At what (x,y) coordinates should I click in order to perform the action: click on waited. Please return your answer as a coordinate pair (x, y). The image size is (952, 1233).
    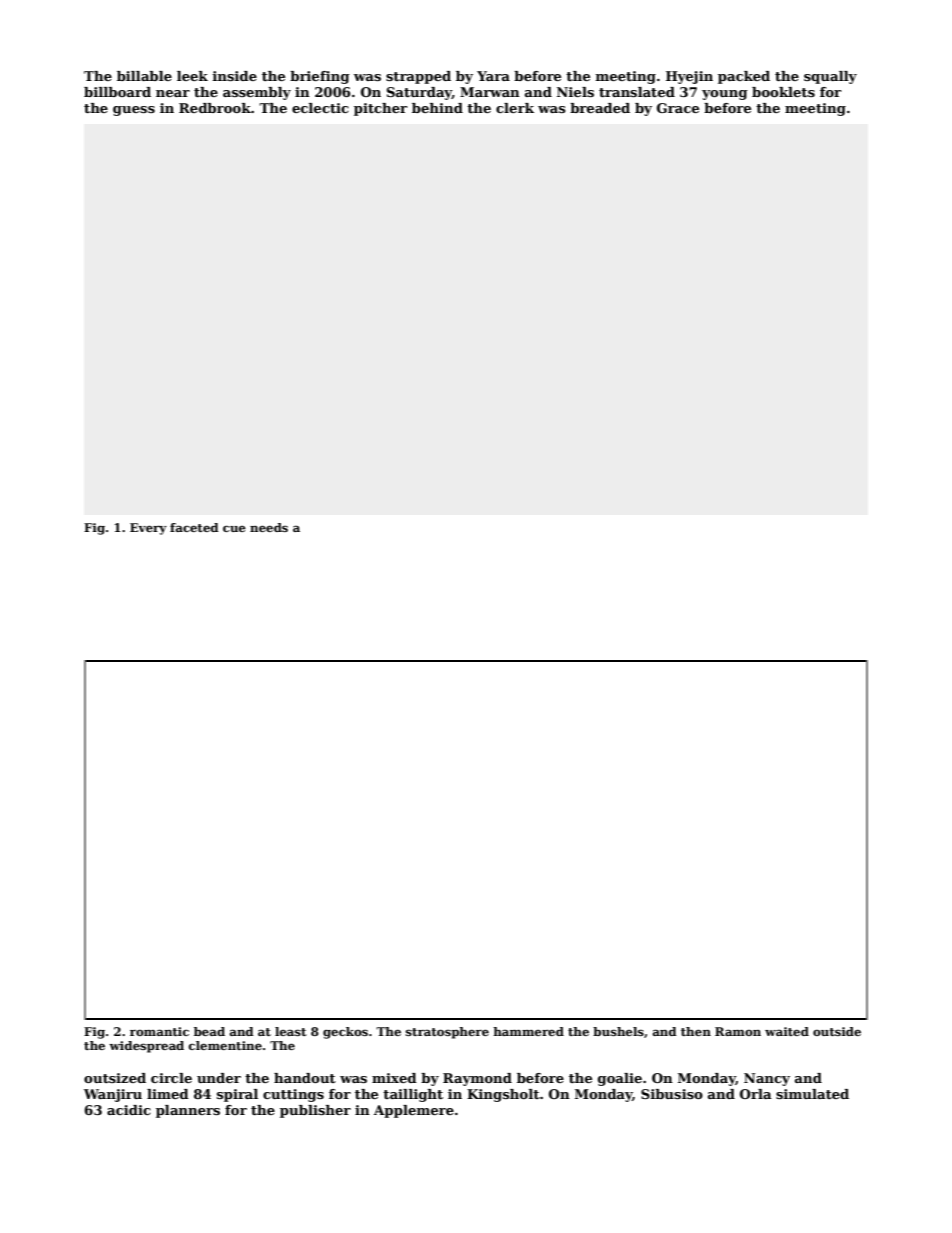
    Looking at the image, I should click on (787, 1031).
